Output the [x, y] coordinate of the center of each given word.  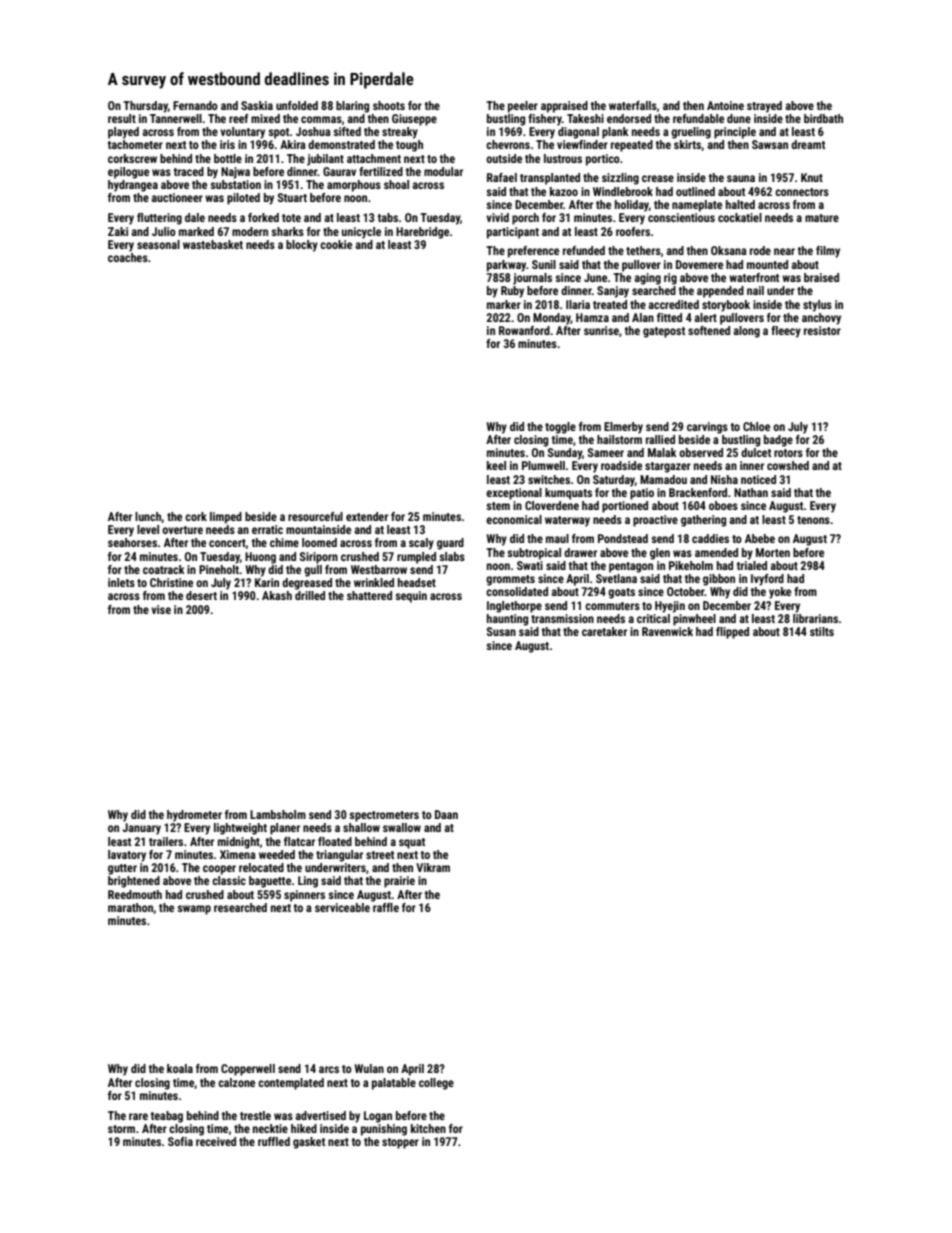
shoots [389, 105]
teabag [167, 1117]
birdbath [823, 118]
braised [821, 277]
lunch [148, 516]
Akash [277, 595]
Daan [446, 814]
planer [285, 829]
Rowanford [524, 330]
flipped [732, 633]
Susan [501, 631]
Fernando [195, 105]
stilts [822, 631]
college [436, 1084]
